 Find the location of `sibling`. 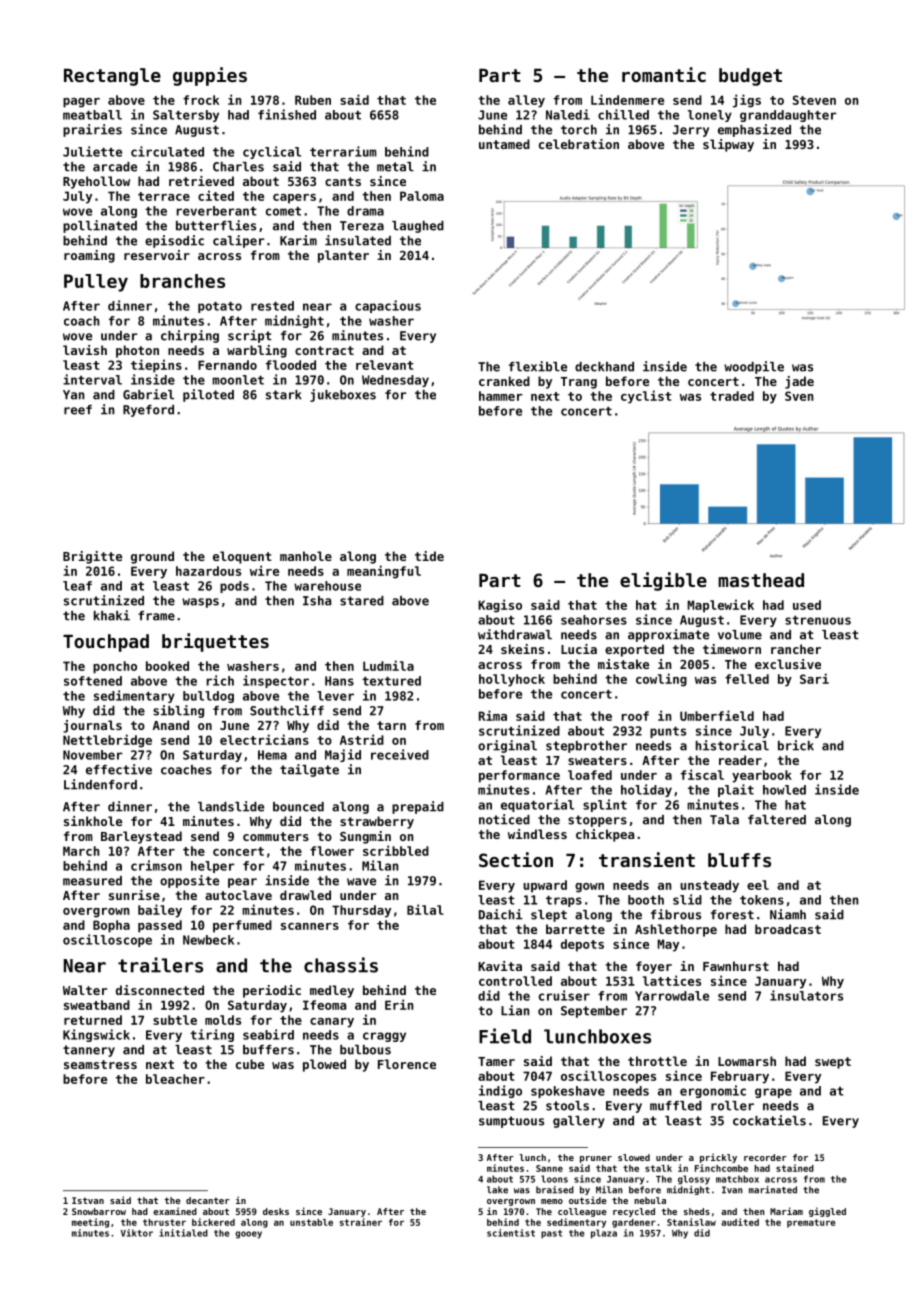

sibling is located at coordinates (178, 711).
